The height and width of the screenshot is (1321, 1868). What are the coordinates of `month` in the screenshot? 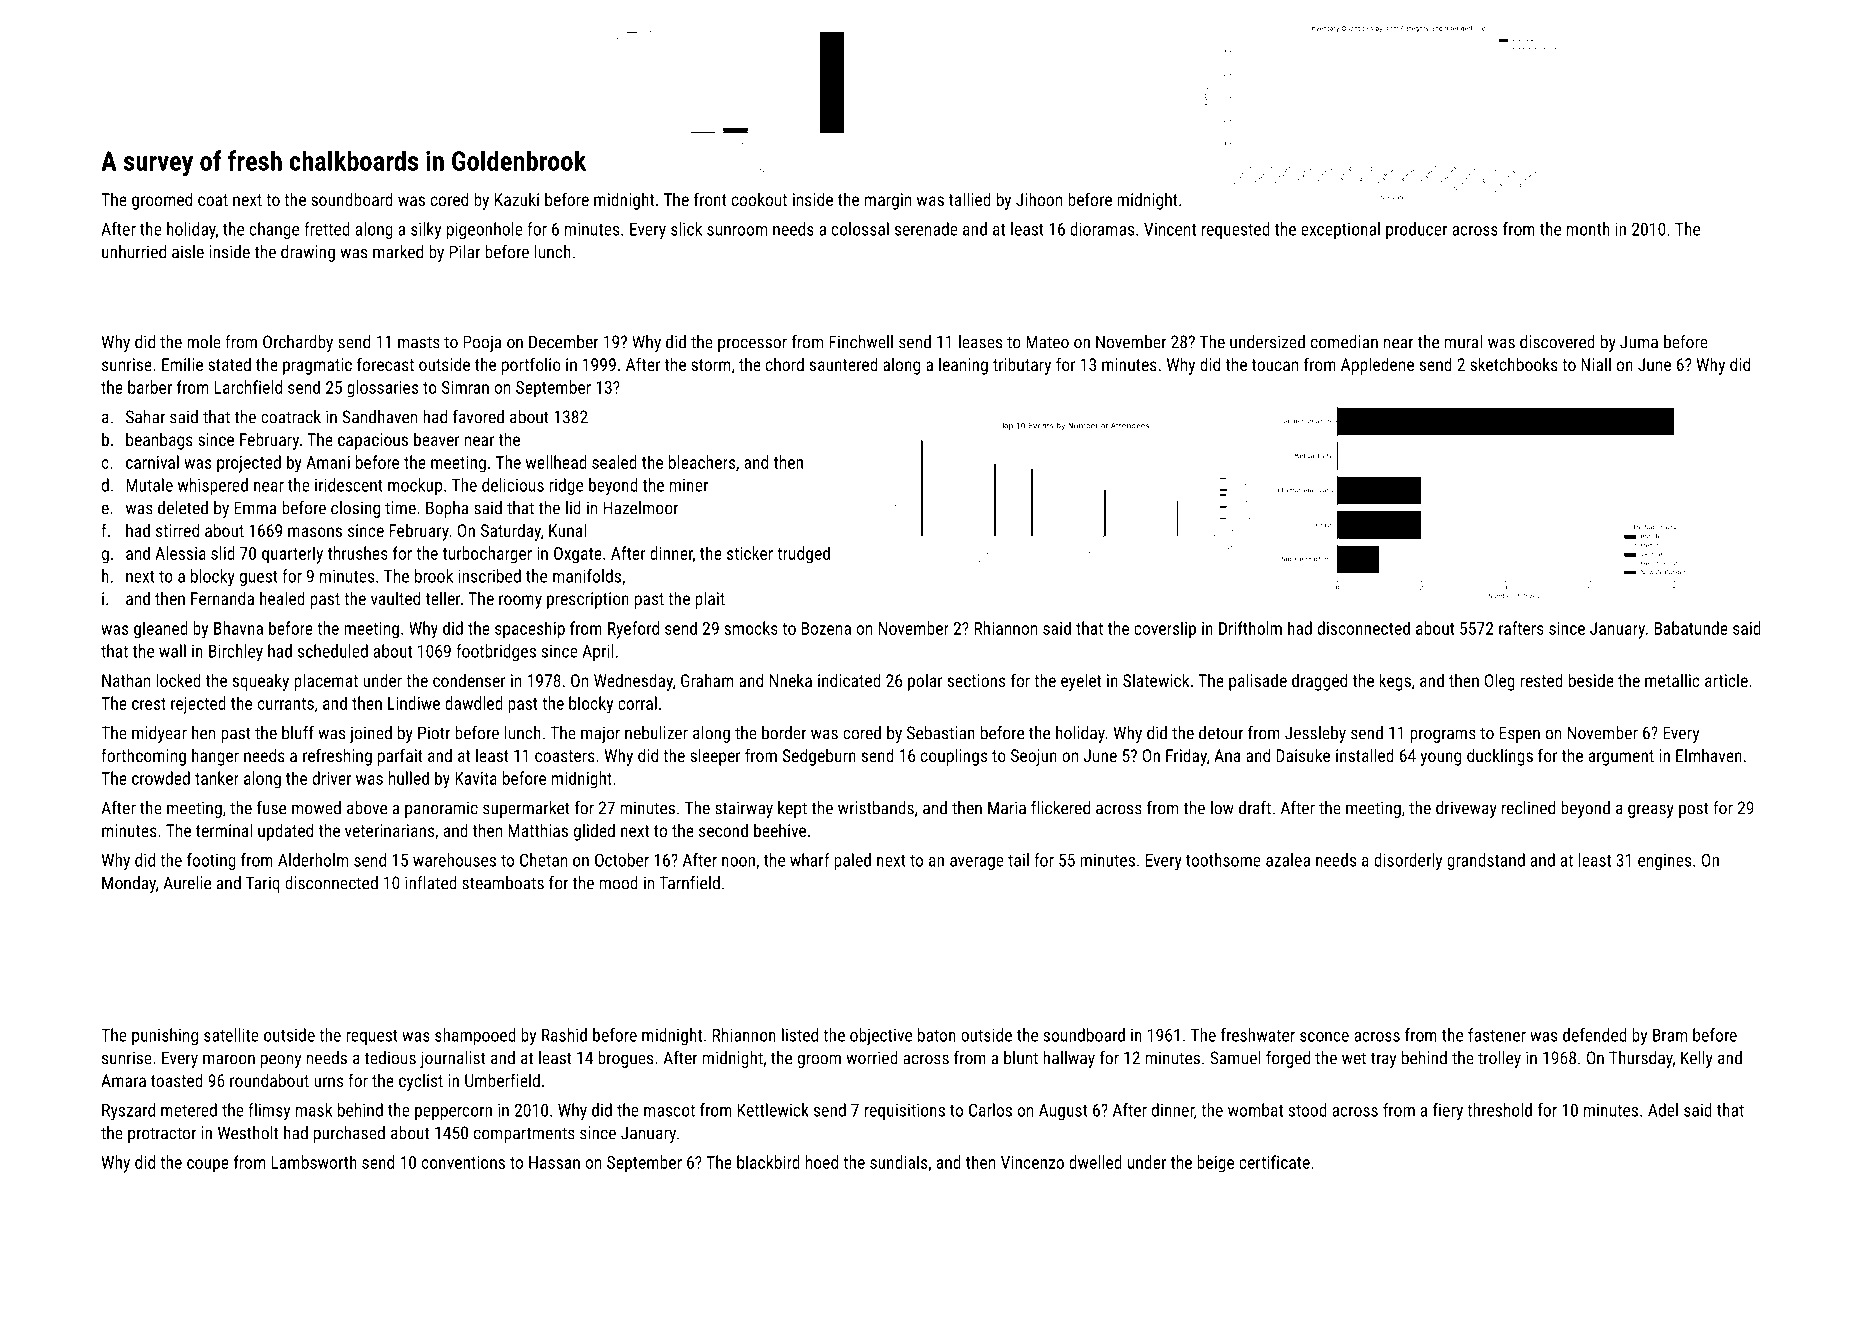 It's located at (1588, 229).
